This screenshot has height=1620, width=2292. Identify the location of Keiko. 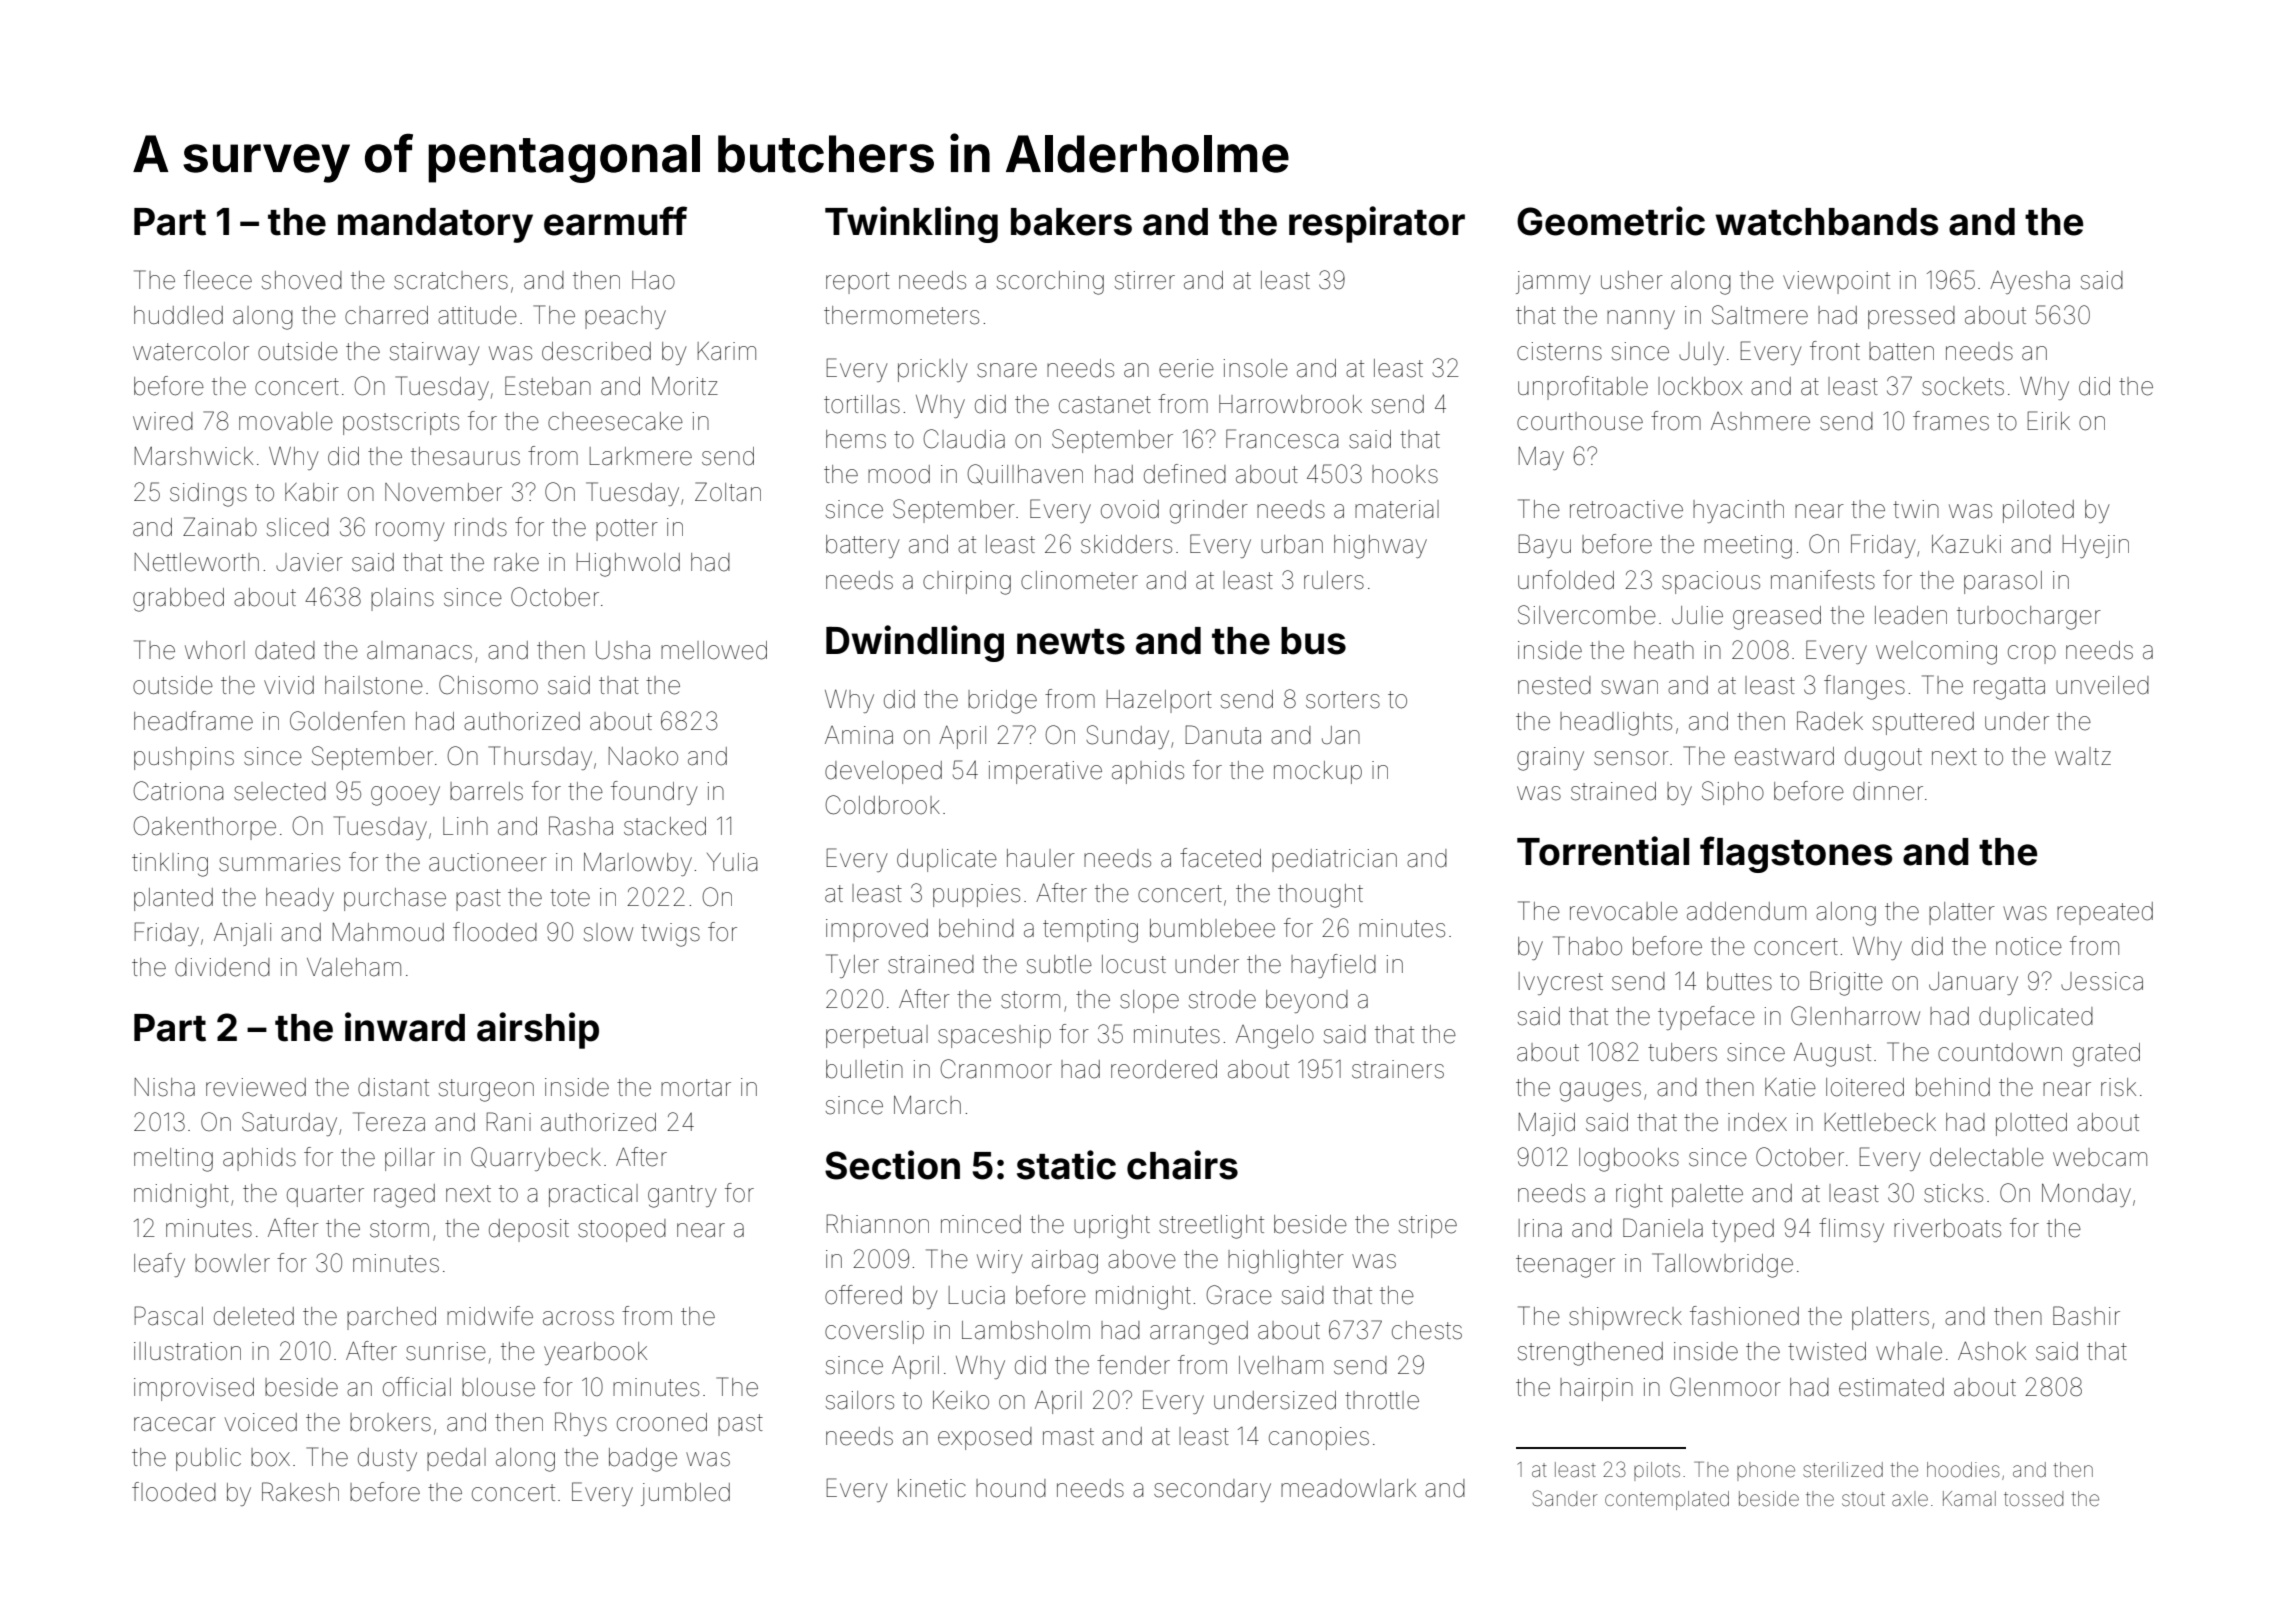
(961, 1400).
